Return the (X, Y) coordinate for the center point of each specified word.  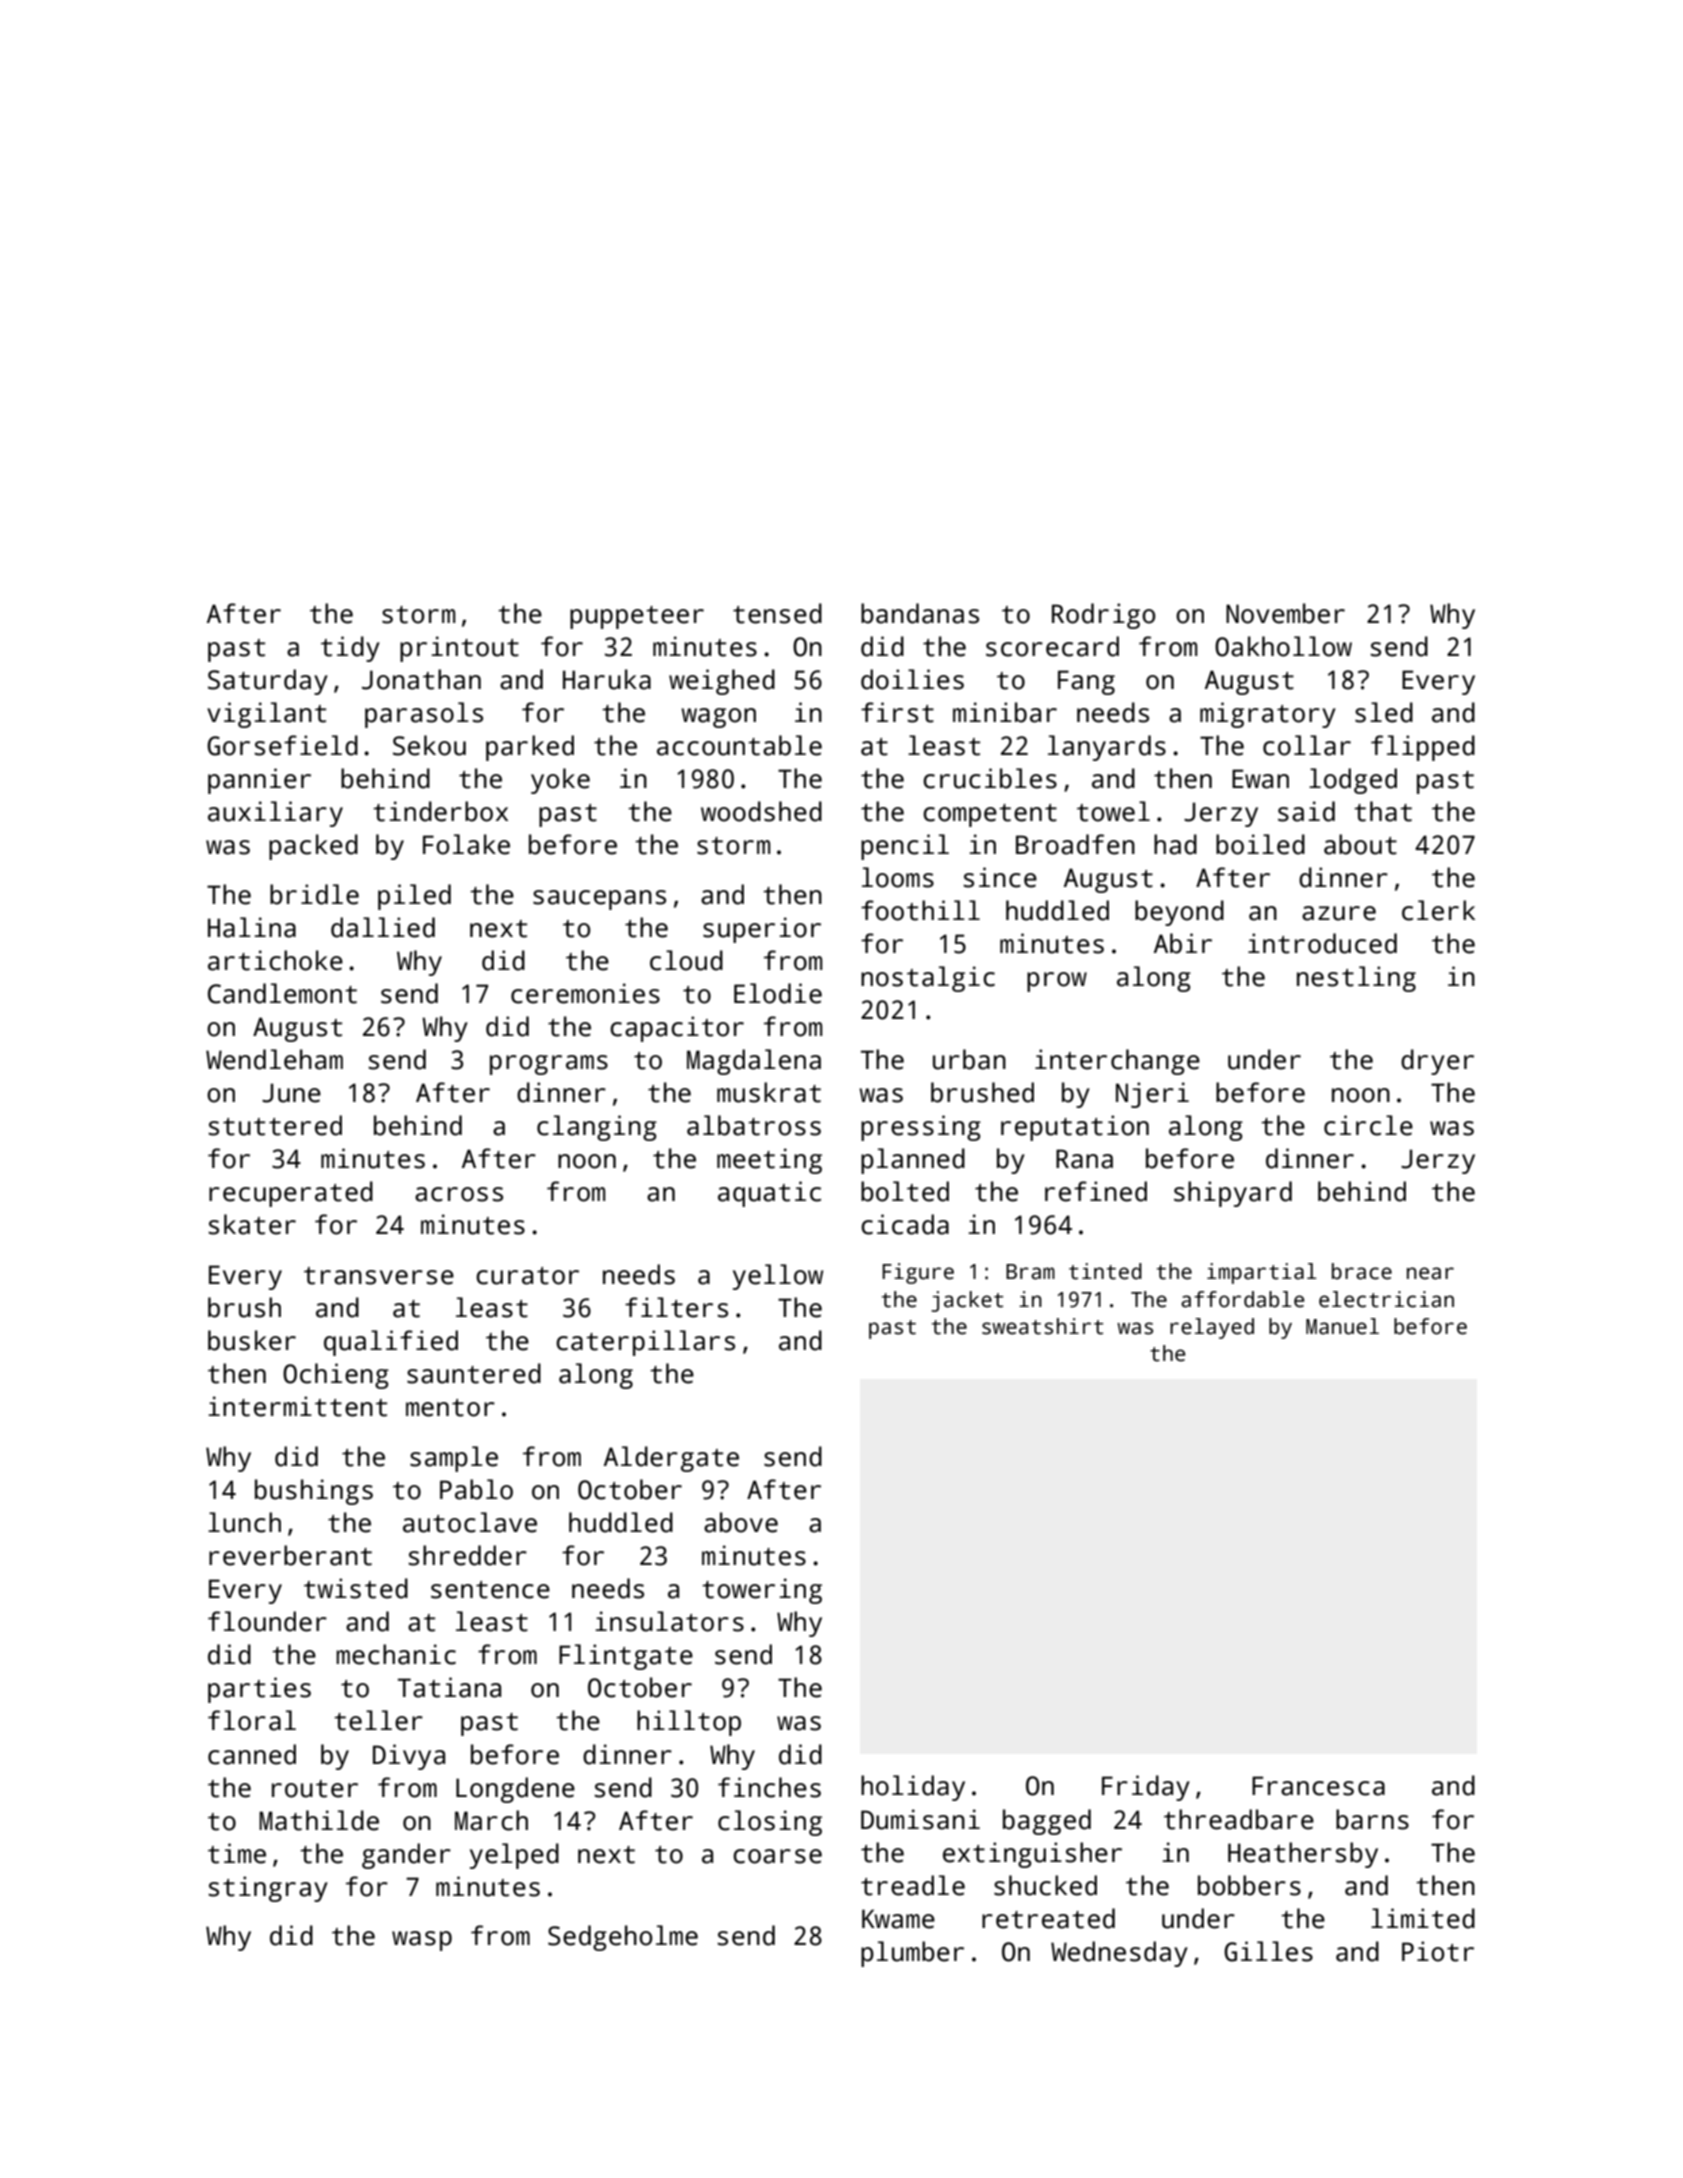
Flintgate (626, 1657)
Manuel (1342, 1326)
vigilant (266, 715)
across (459, 1194)
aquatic (769, 1194)
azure (1339, 913)
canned (252, 1754)
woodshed (761, 811)
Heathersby (1303, 1855)
